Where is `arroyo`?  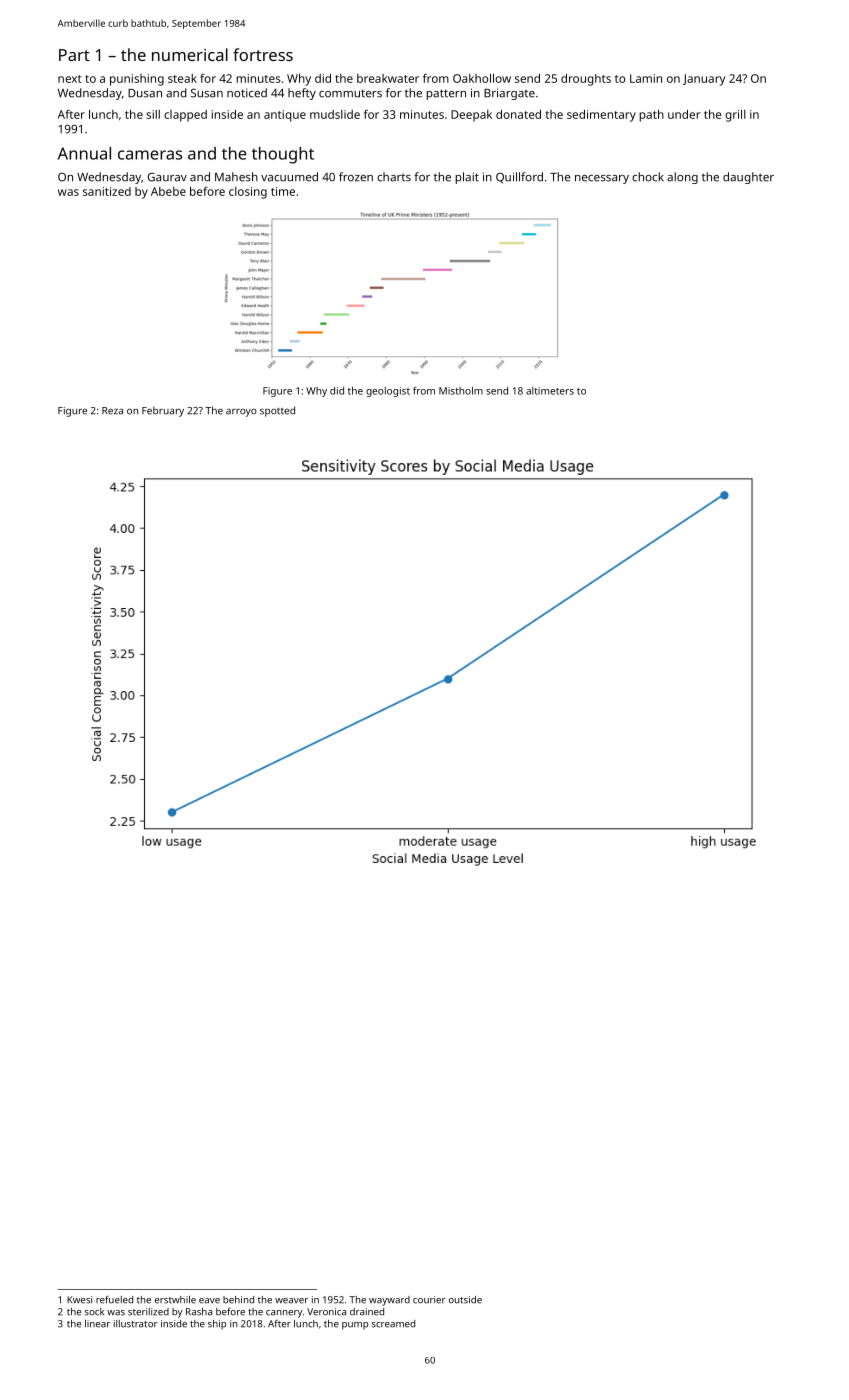
arroyo is located at coordinates (241, 413).
